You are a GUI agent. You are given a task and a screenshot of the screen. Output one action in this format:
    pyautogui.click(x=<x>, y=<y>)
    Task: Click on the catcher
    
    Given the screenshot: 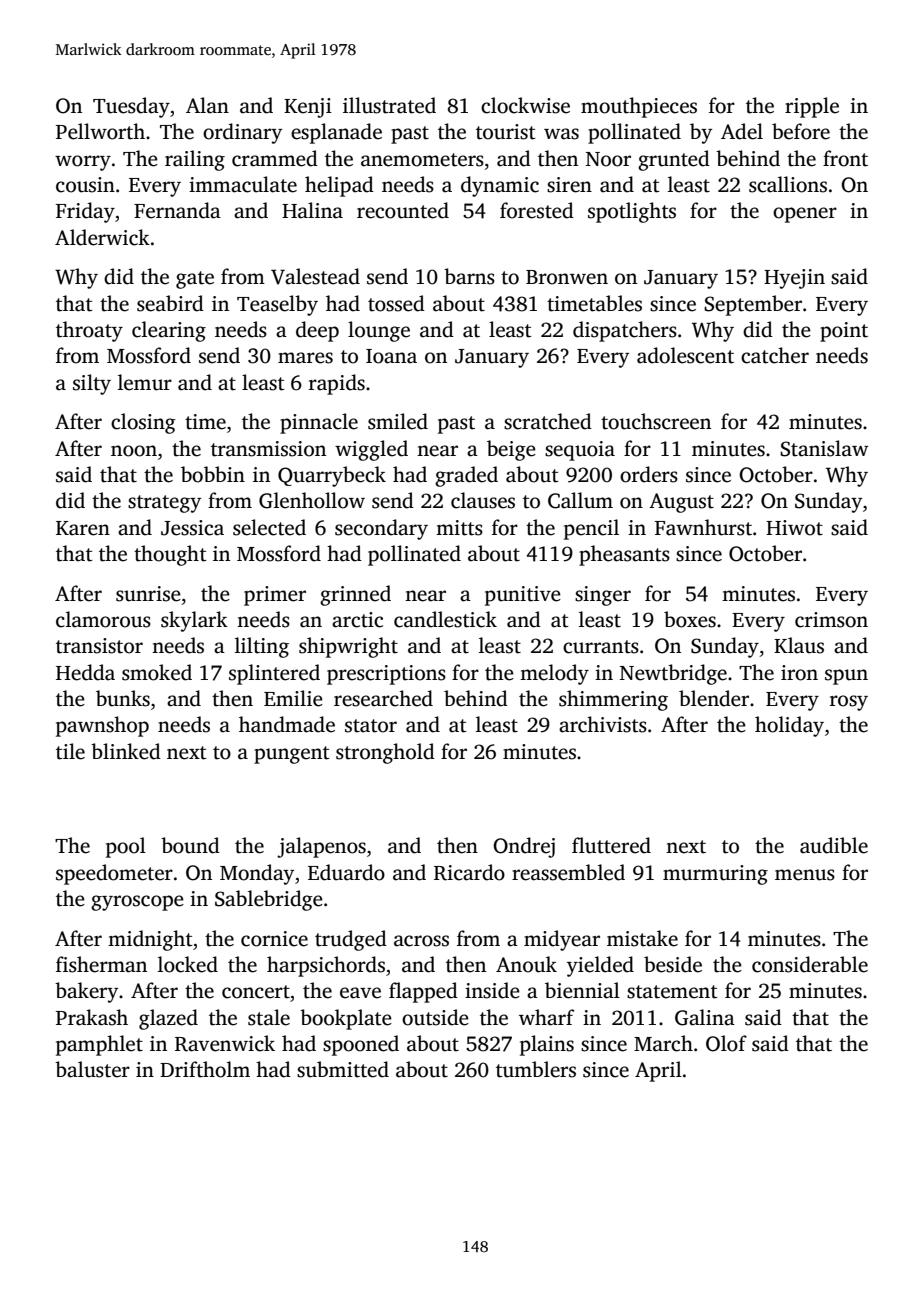 What is the action you would take?
    pyautogui.click(x=775, y=355)
